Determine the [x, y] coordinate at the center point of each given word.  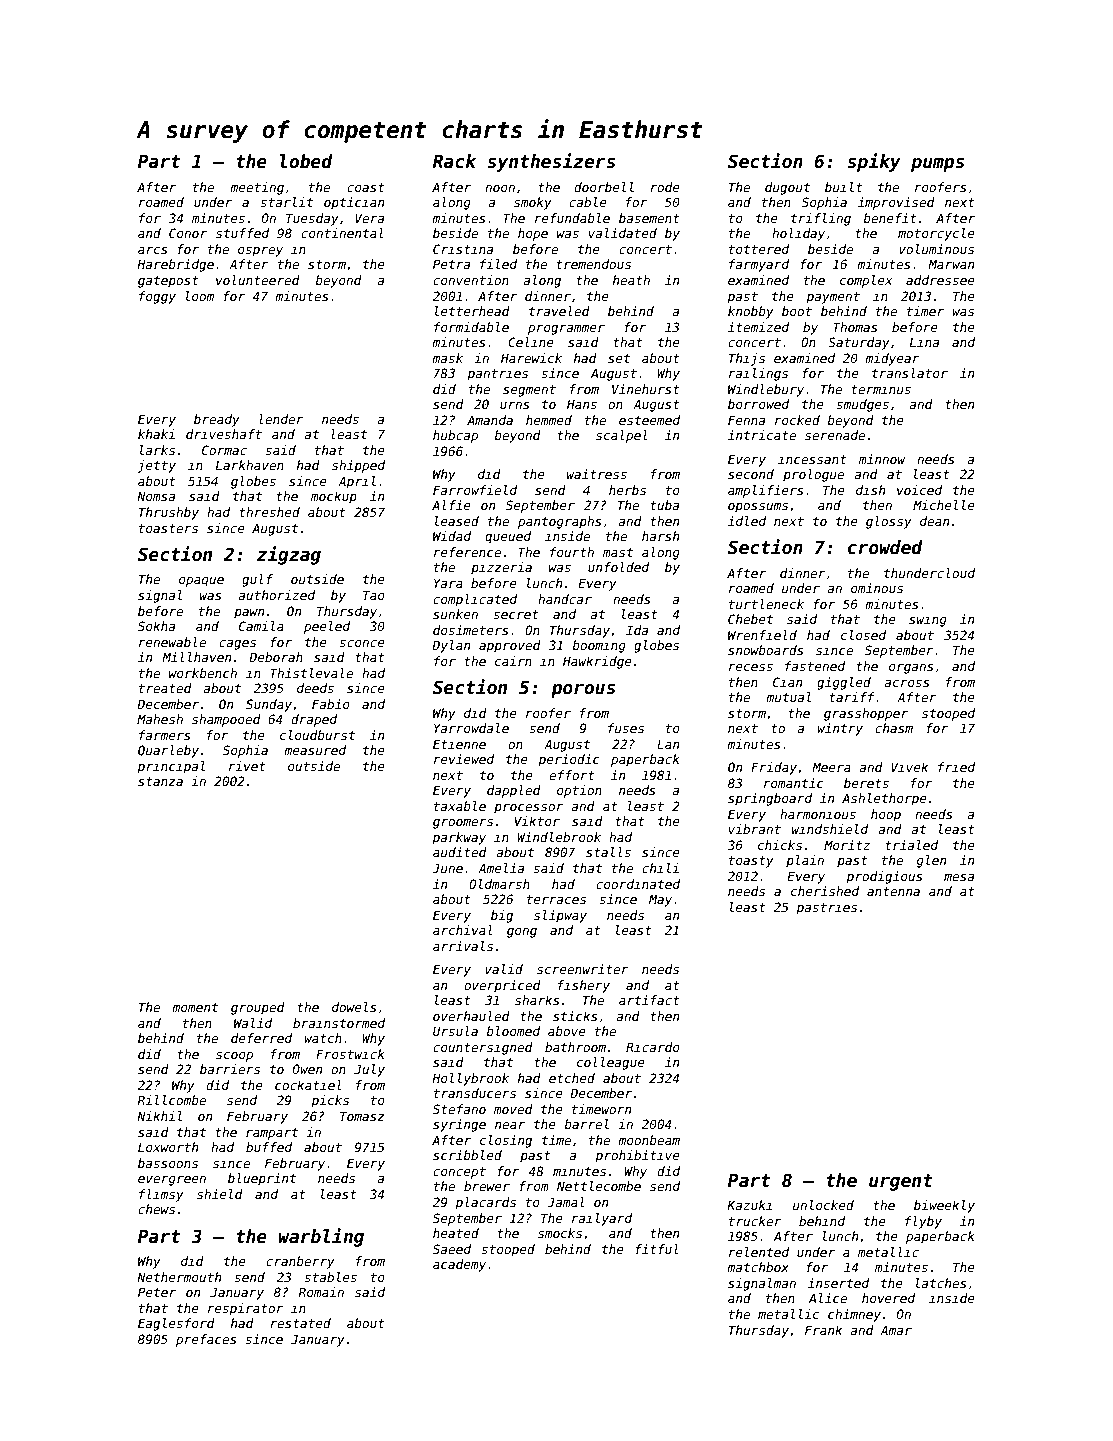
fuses [626, 728]
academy [459, 1265]
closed [863, 635]
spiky [874, 162]
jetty [157, 466]
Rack [454, 161]
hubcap [455, 436]
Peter [157, 1292]
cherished [825, 891]
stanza [160, 781]
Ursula [455, 1031]
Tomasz [362, 1116]
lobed [306, 161]
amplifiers [766, 491]
